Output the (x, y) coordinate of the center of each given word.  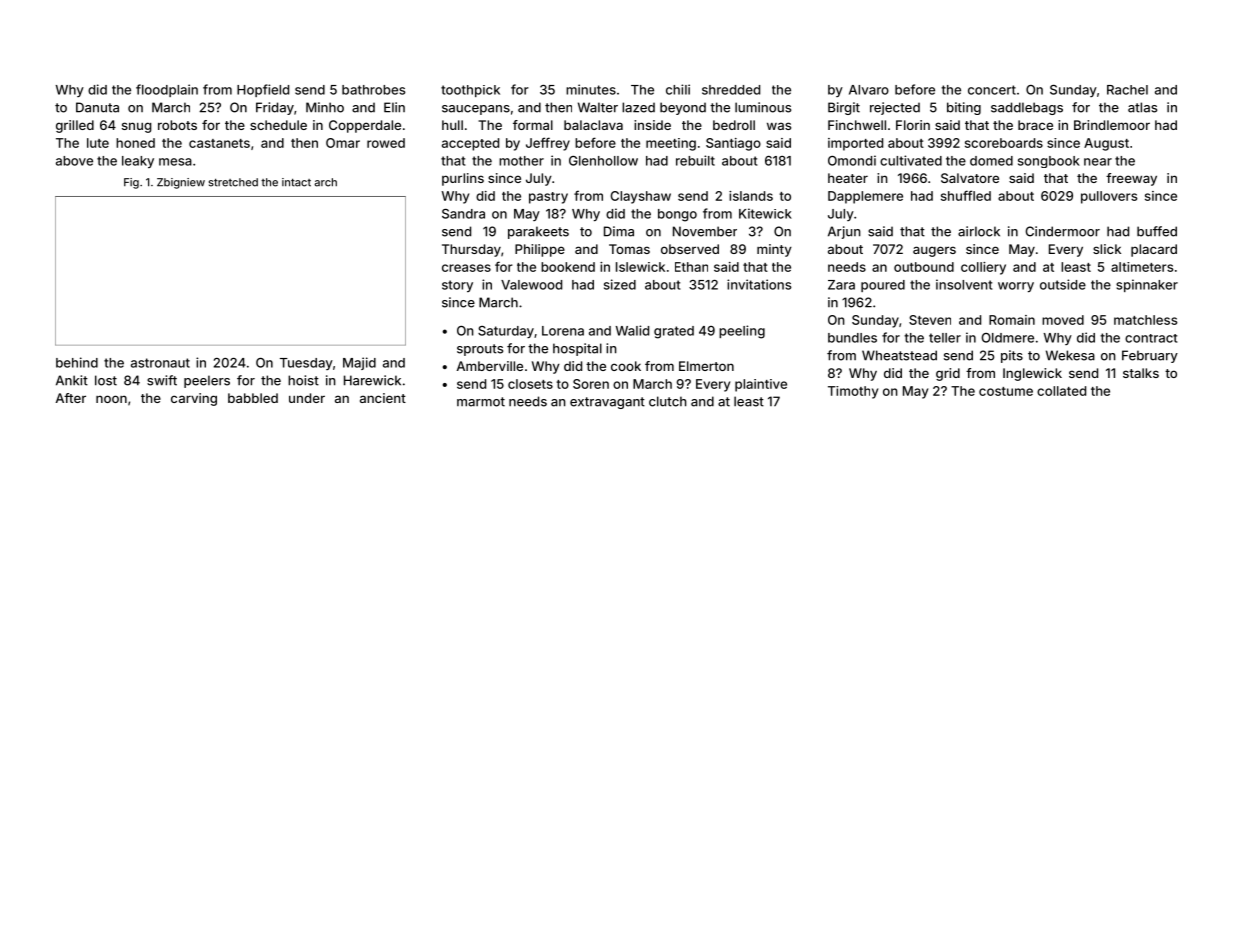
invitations (759, 284)
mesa (175, 162)
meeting (671, 144)
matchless (1146, 320)
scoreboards (1004, 143)
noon (111, 399)
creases (466, 268)
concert (992, 90)
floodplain (167, 90)
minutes (591, 89)
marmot (481, 402)
